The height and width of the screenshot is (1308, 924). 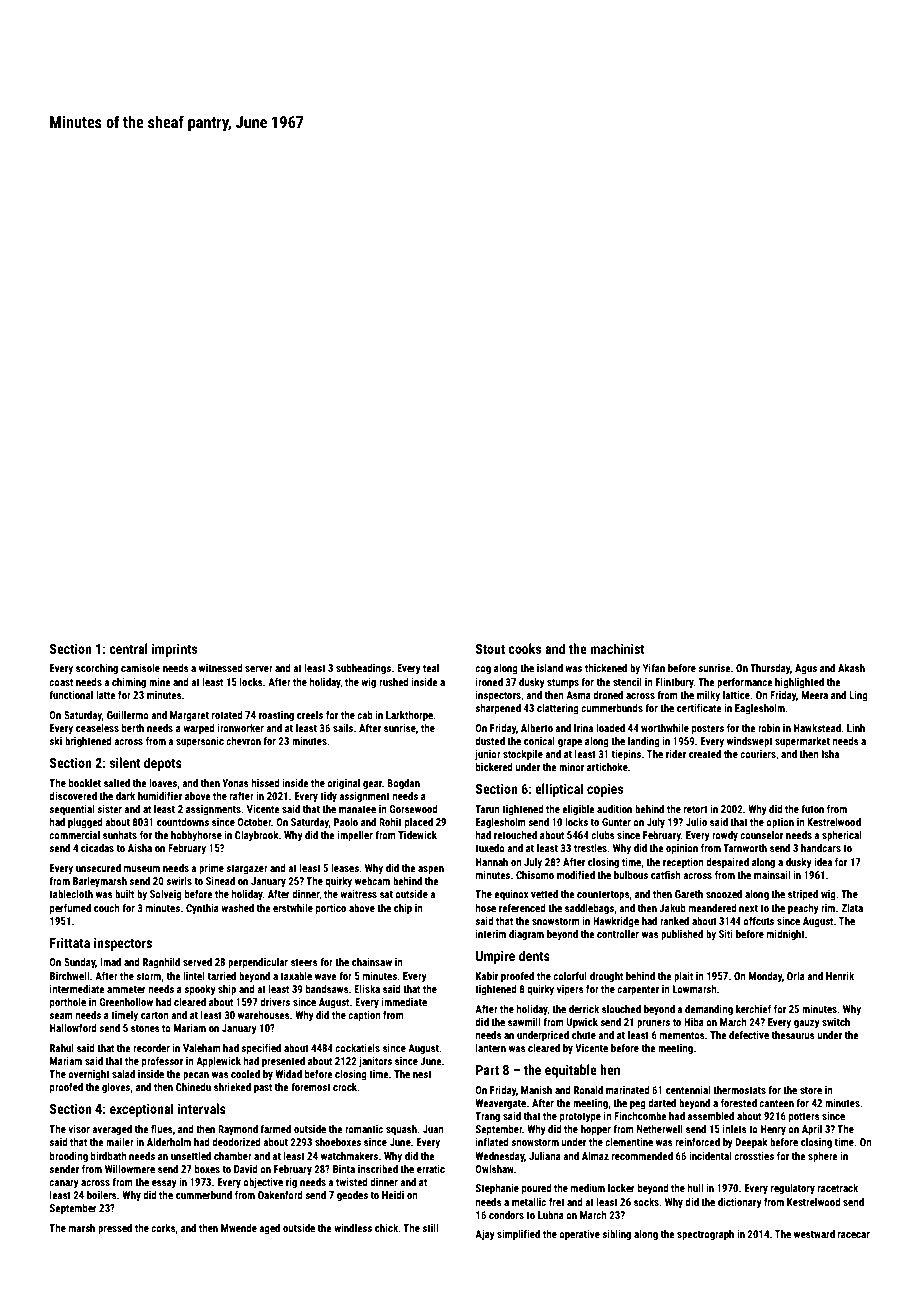 I want to click on sphere, so click(x=823, y=1157).
